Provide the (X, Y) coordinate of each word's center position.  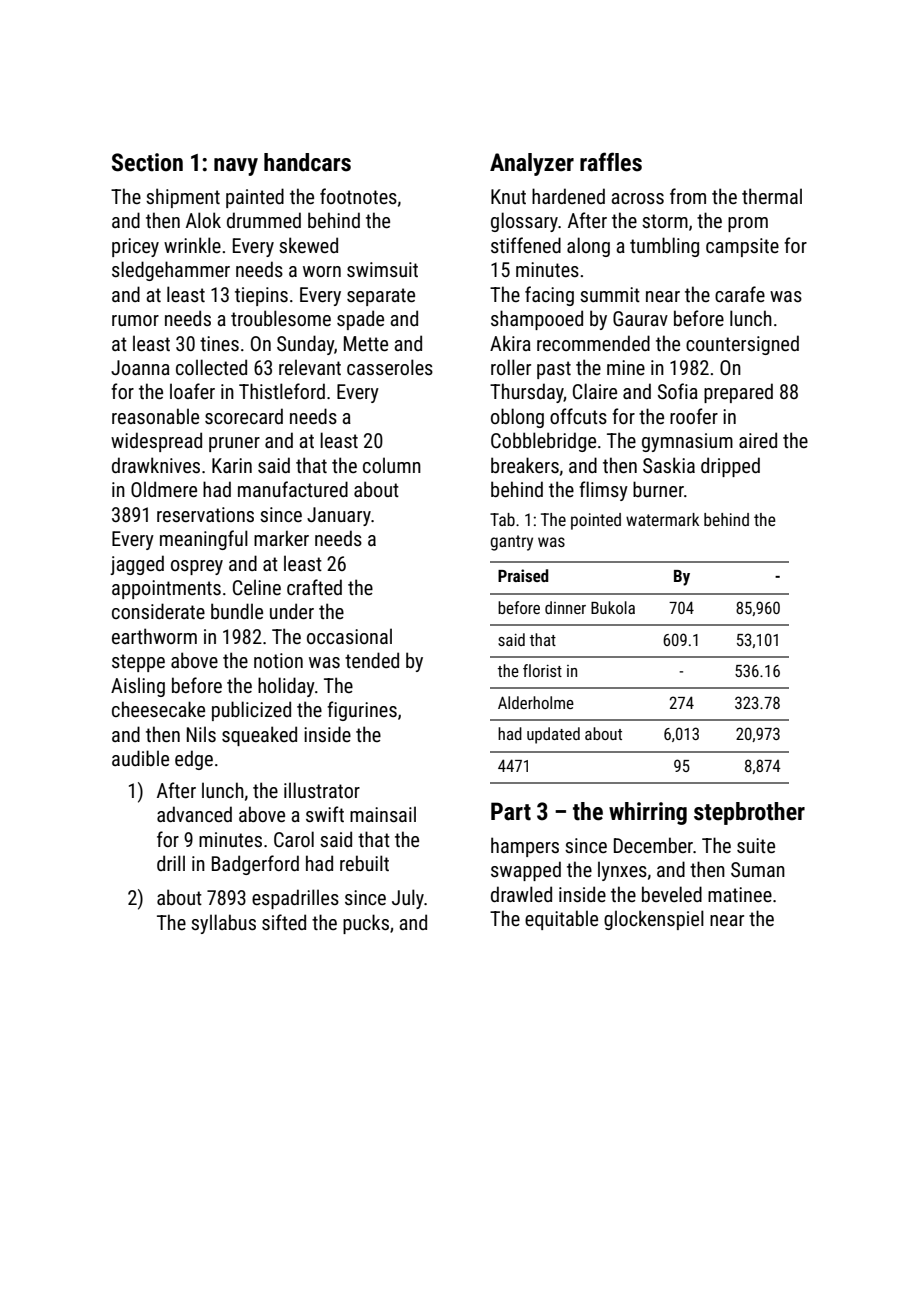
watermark (662, 519)
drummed (264, 220)
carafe (740, 294)
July (408, 899)
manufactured (293, 489)
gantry (511, 543)
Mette (366, 343)
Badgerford (255, 865)
